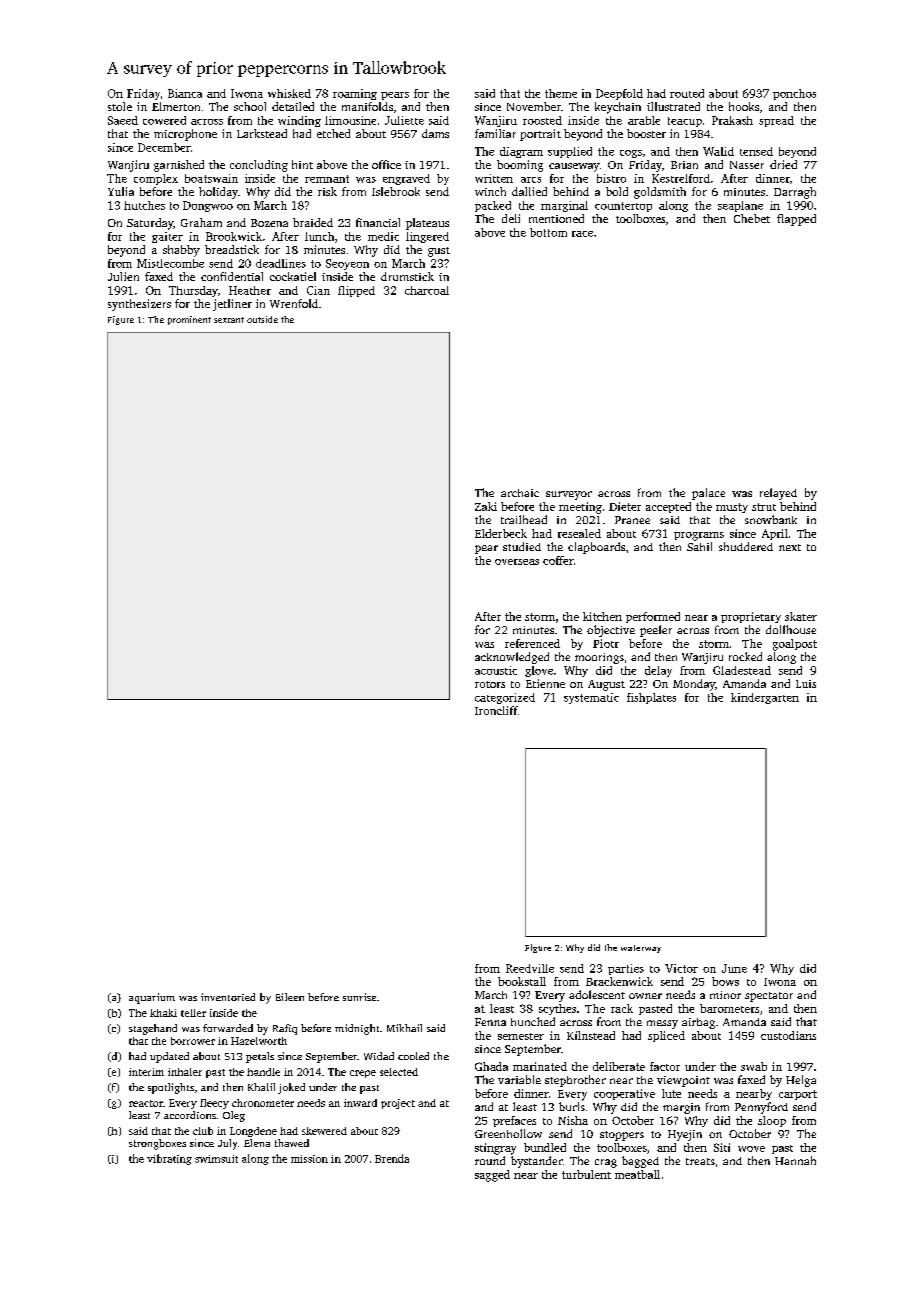 This image has width=924, height=1308. Describe the element at coordinates (152, 998) in the image. I see `aquarium` at that location.
